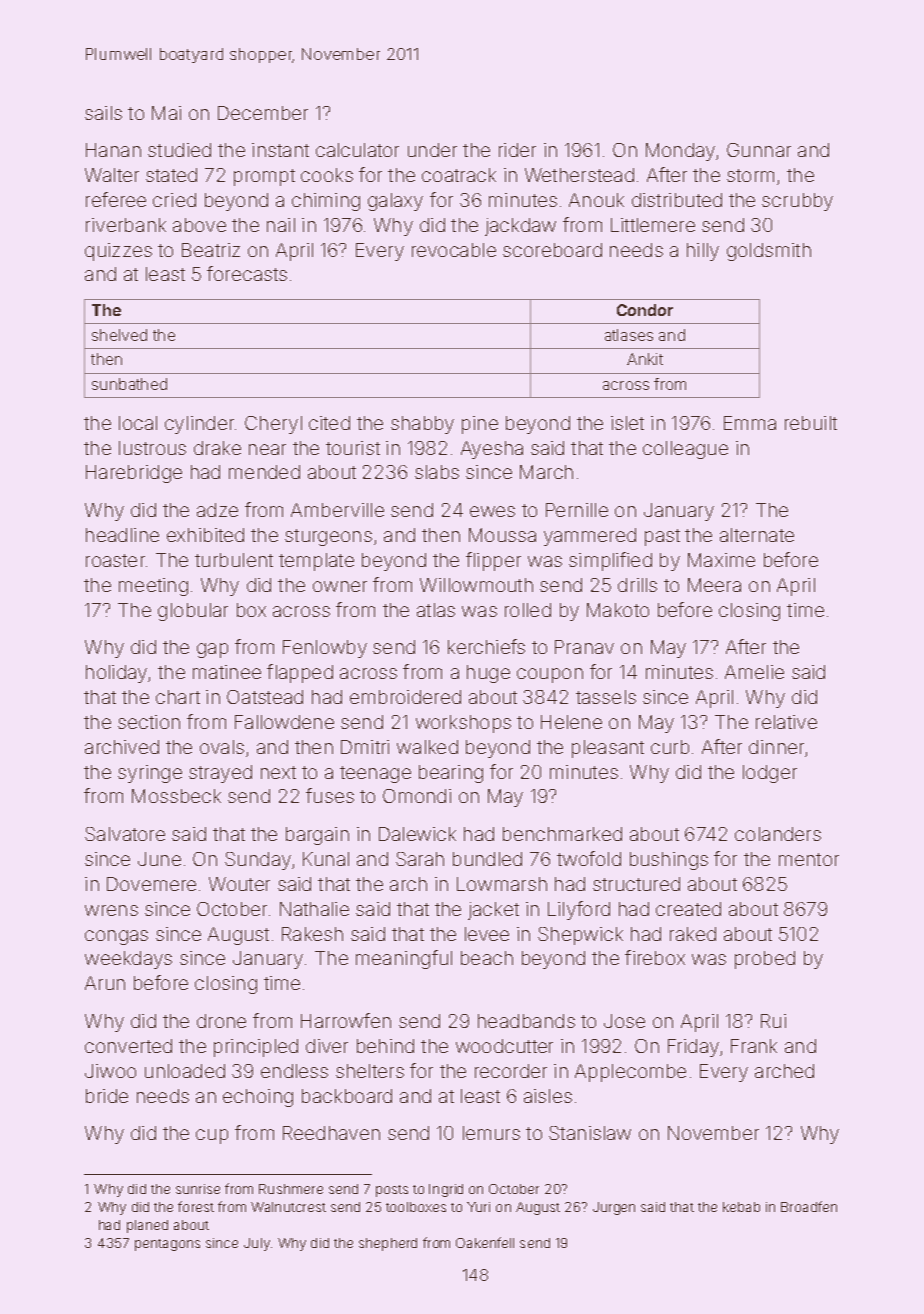  Describe the element at coordinates (375, 774) in the screenshot. I see `teenage` at that location.
